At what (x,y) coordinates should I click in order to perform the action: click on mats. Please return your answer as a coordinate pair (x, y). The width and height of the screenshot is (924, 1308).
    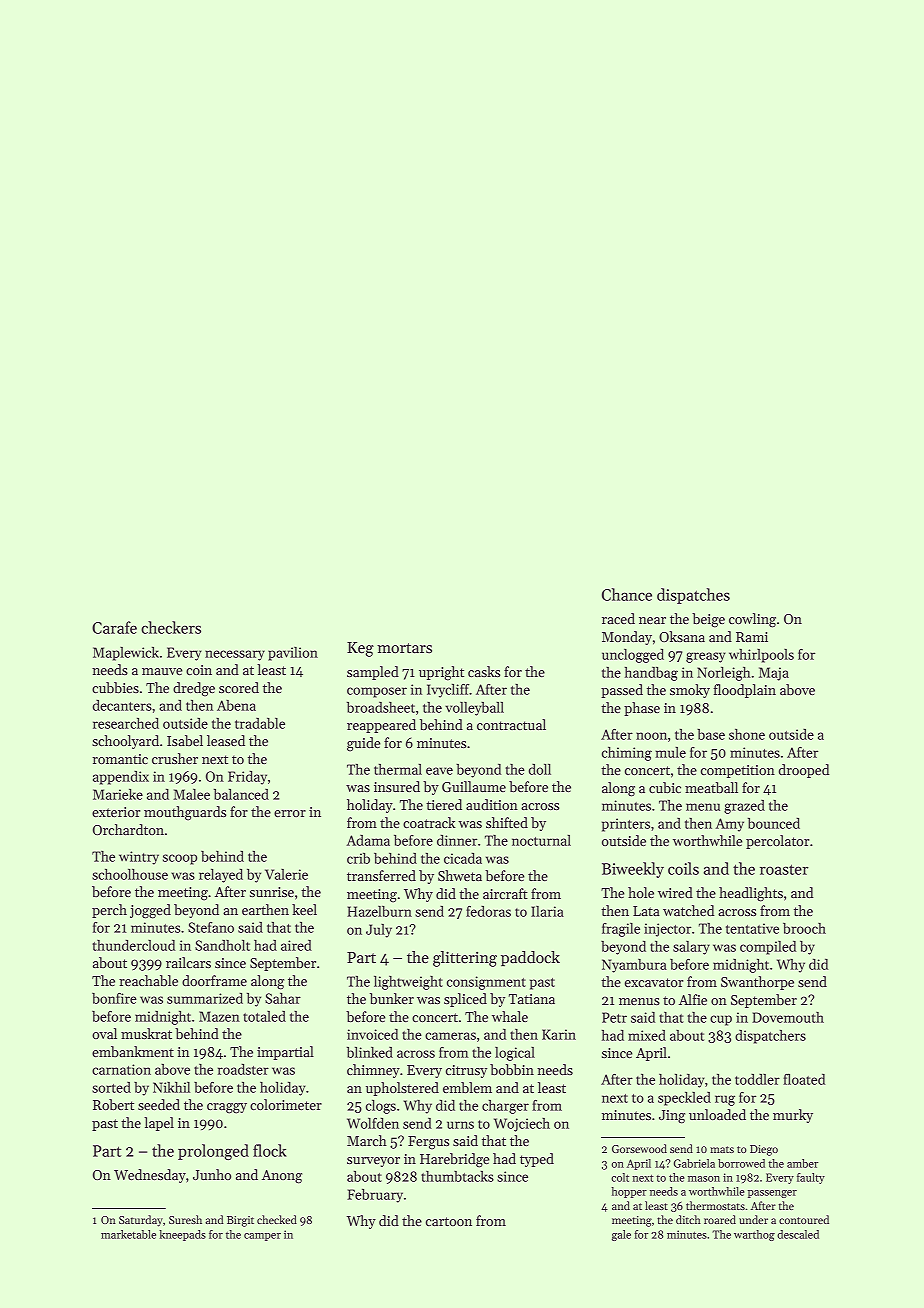
    Looking at the image, I should click on (722, 1149).
